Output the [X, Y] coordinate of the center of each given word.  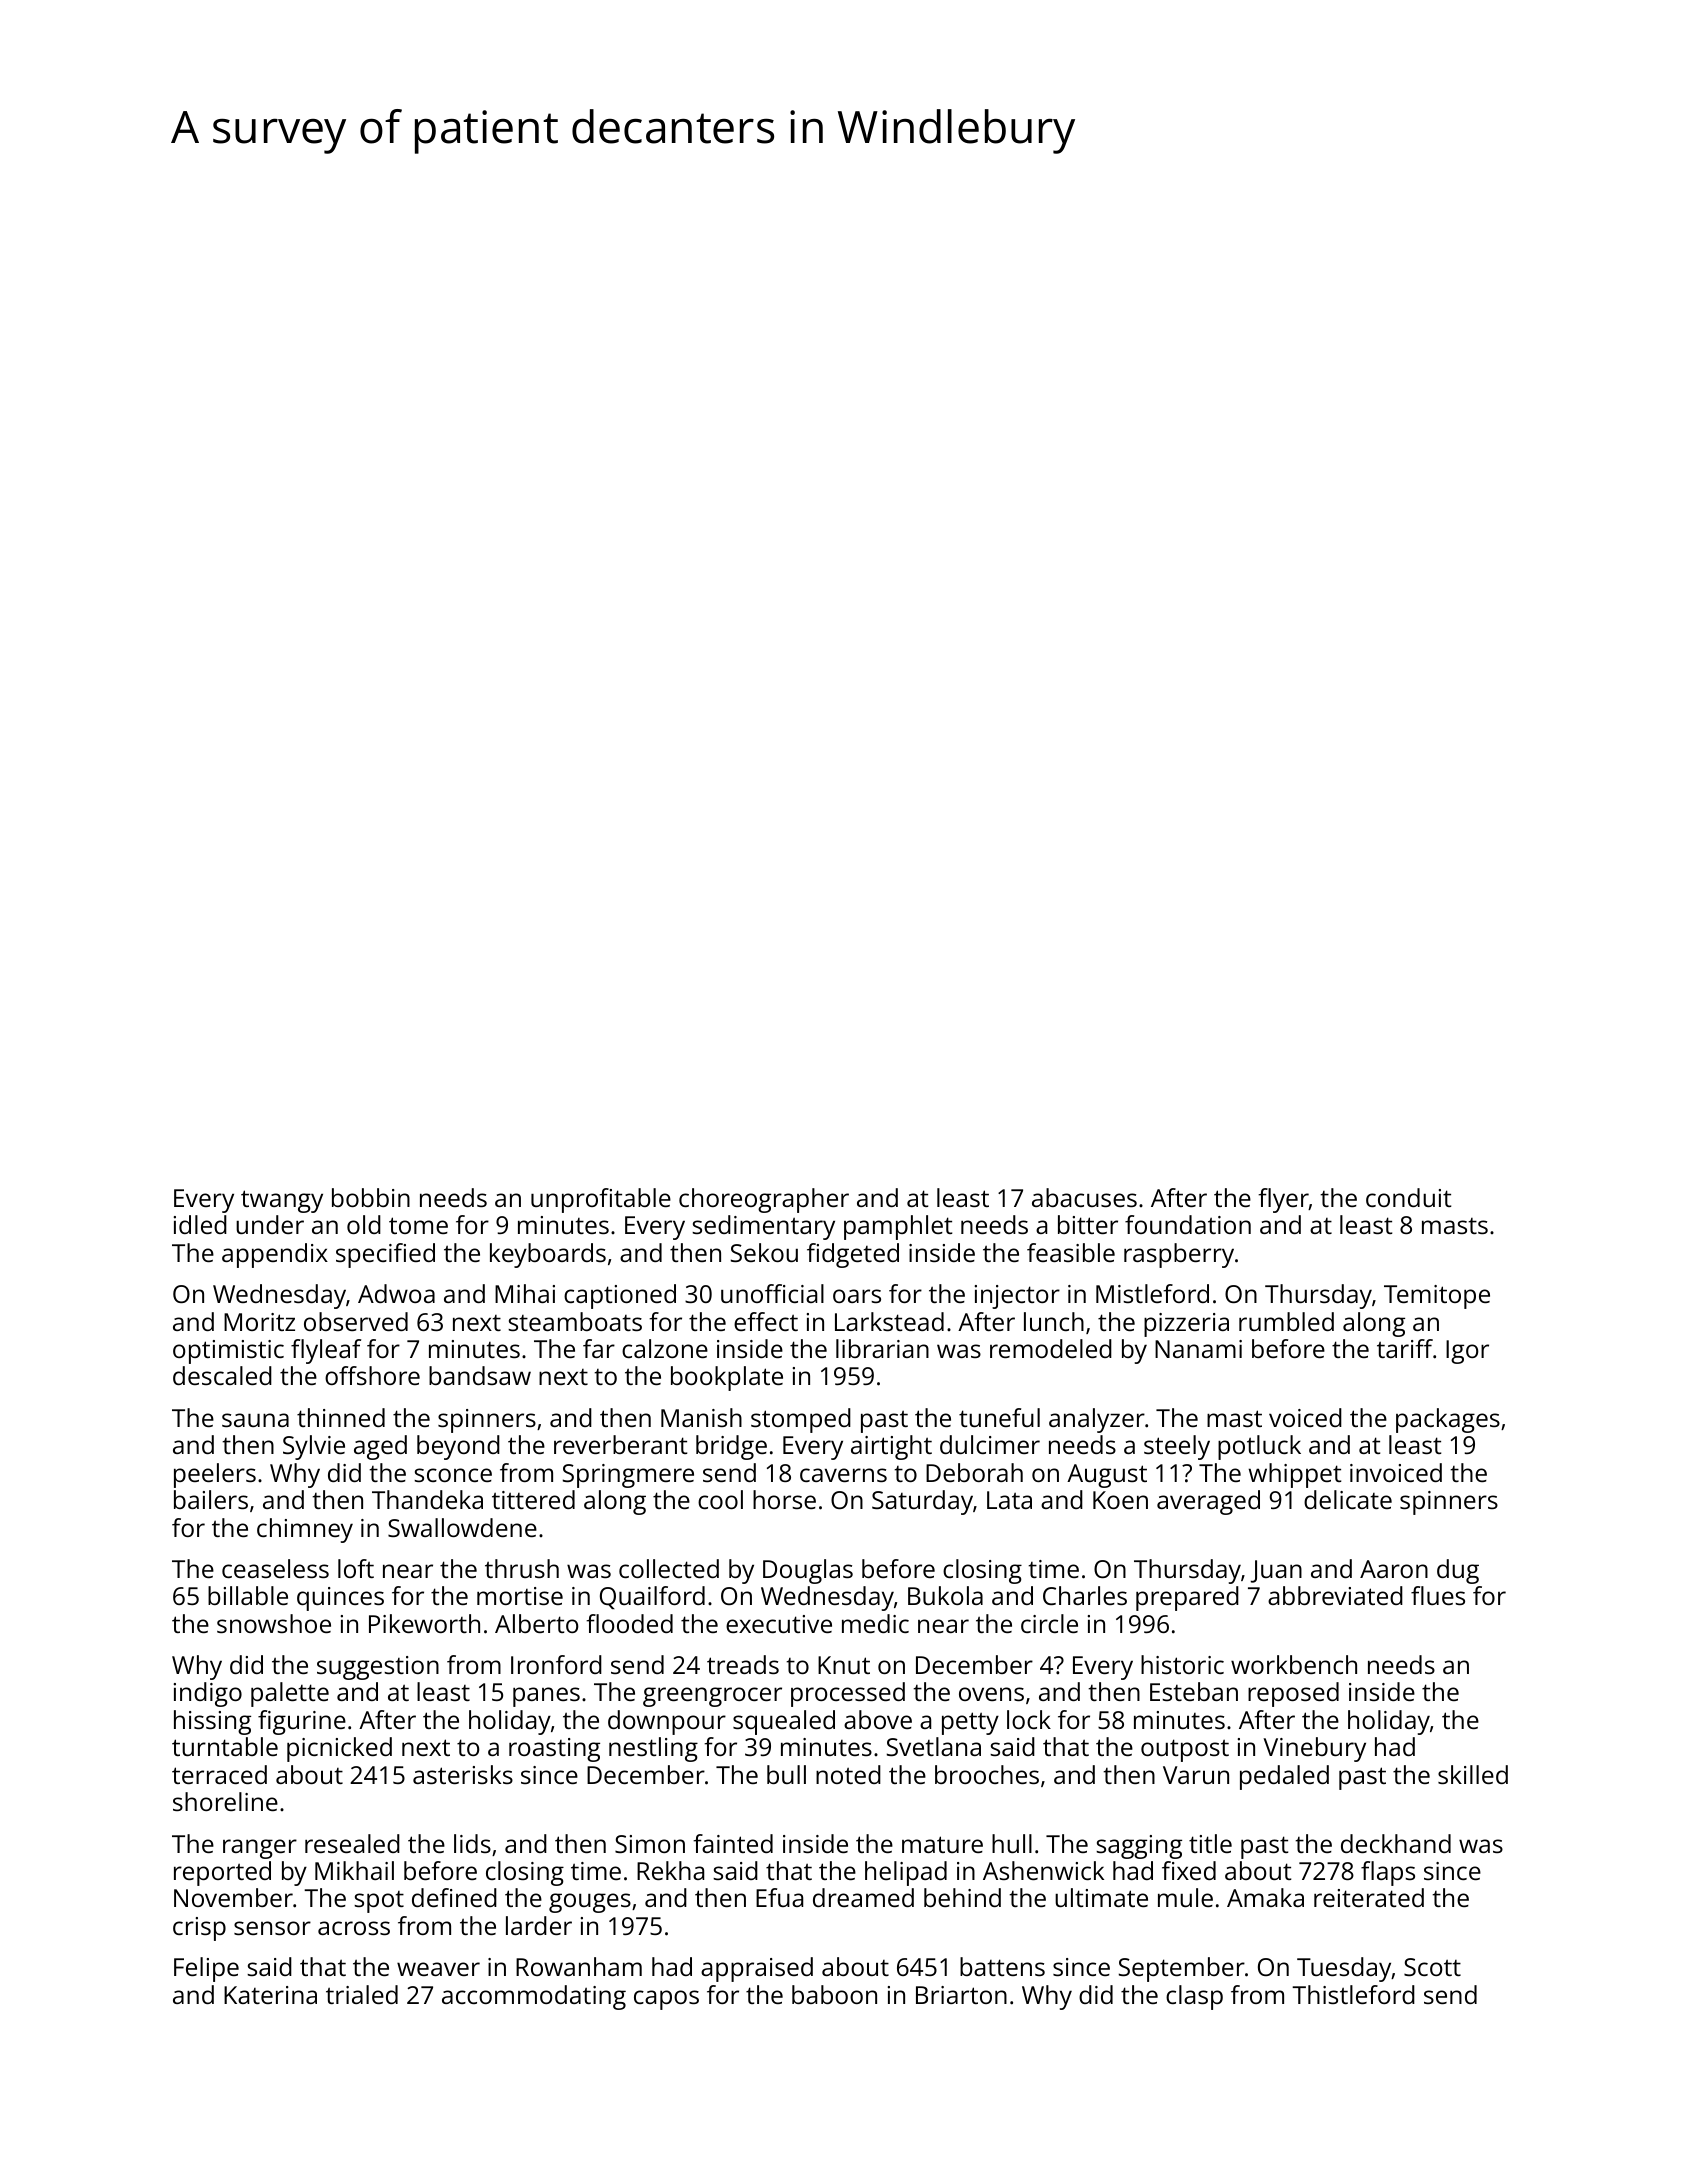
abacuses [1084, 1197]
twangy [282, 1201]
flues [1438, 1595]
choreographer [764, 1200]
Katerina [270, 1995]
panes [546, 1697]
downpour [667, 1722]
